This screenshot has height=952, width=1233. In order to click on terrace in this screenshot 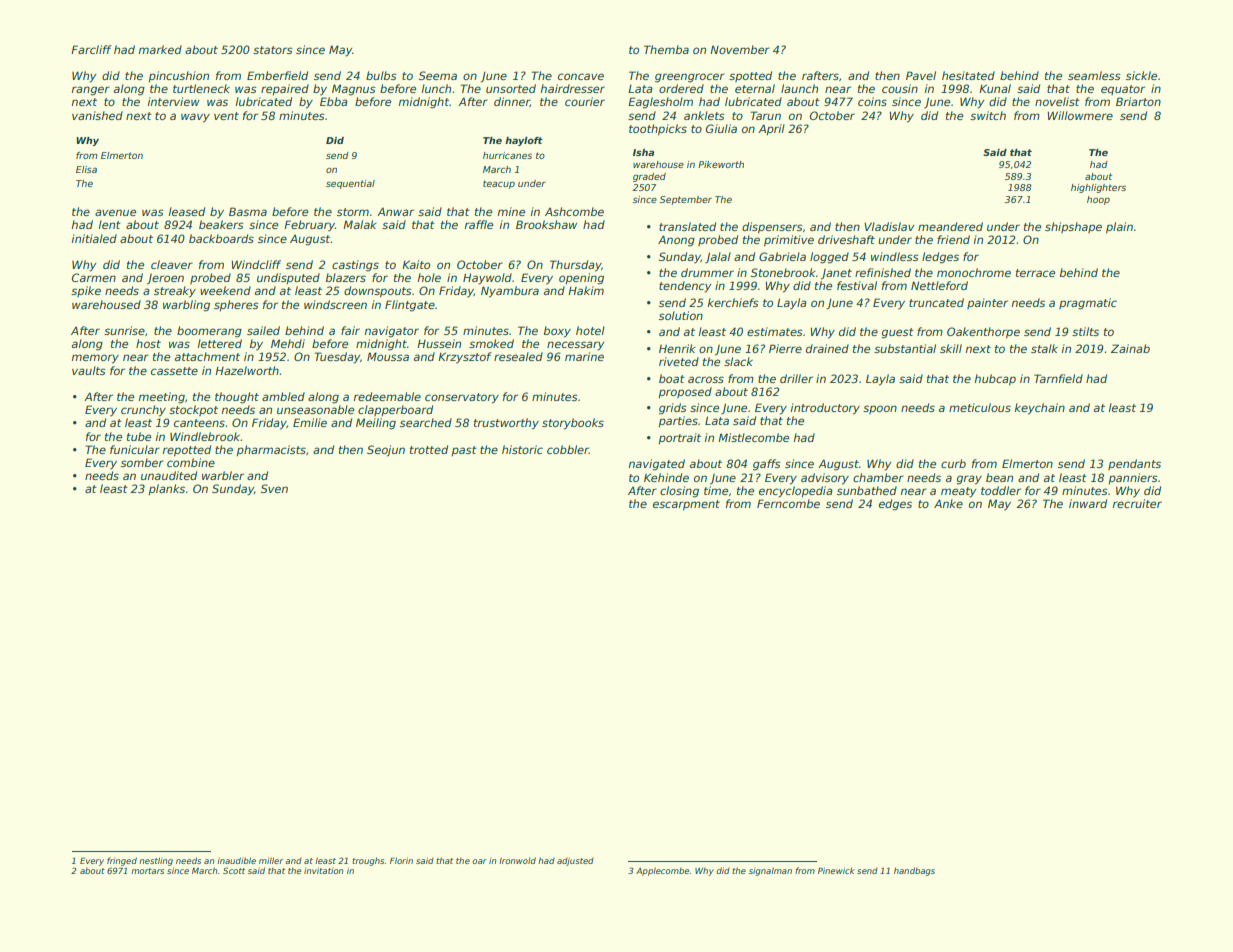, I will do `click(1035, 273)`.
